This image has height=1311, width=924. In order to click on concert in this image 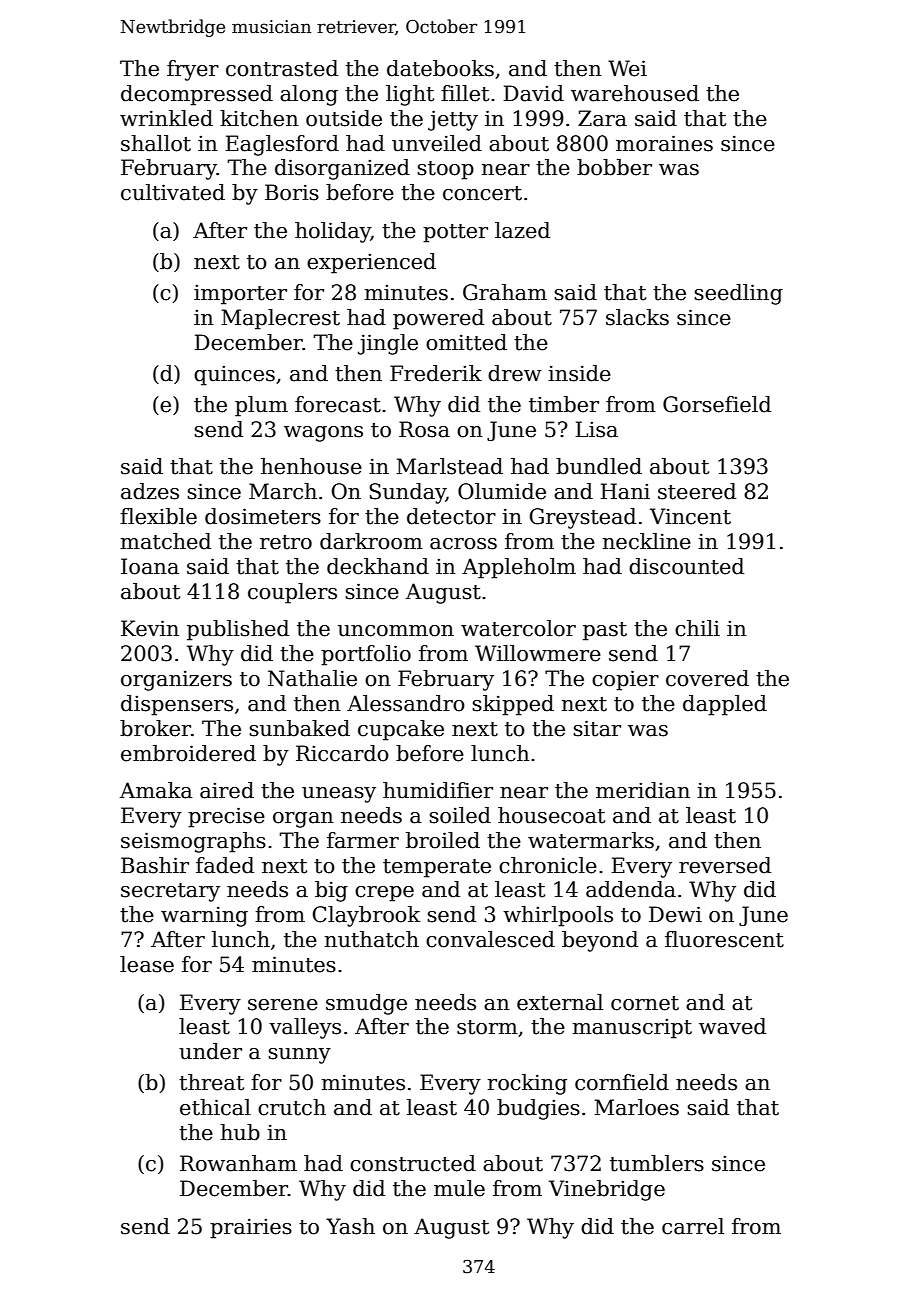, I will do `click(482, 193)`.
